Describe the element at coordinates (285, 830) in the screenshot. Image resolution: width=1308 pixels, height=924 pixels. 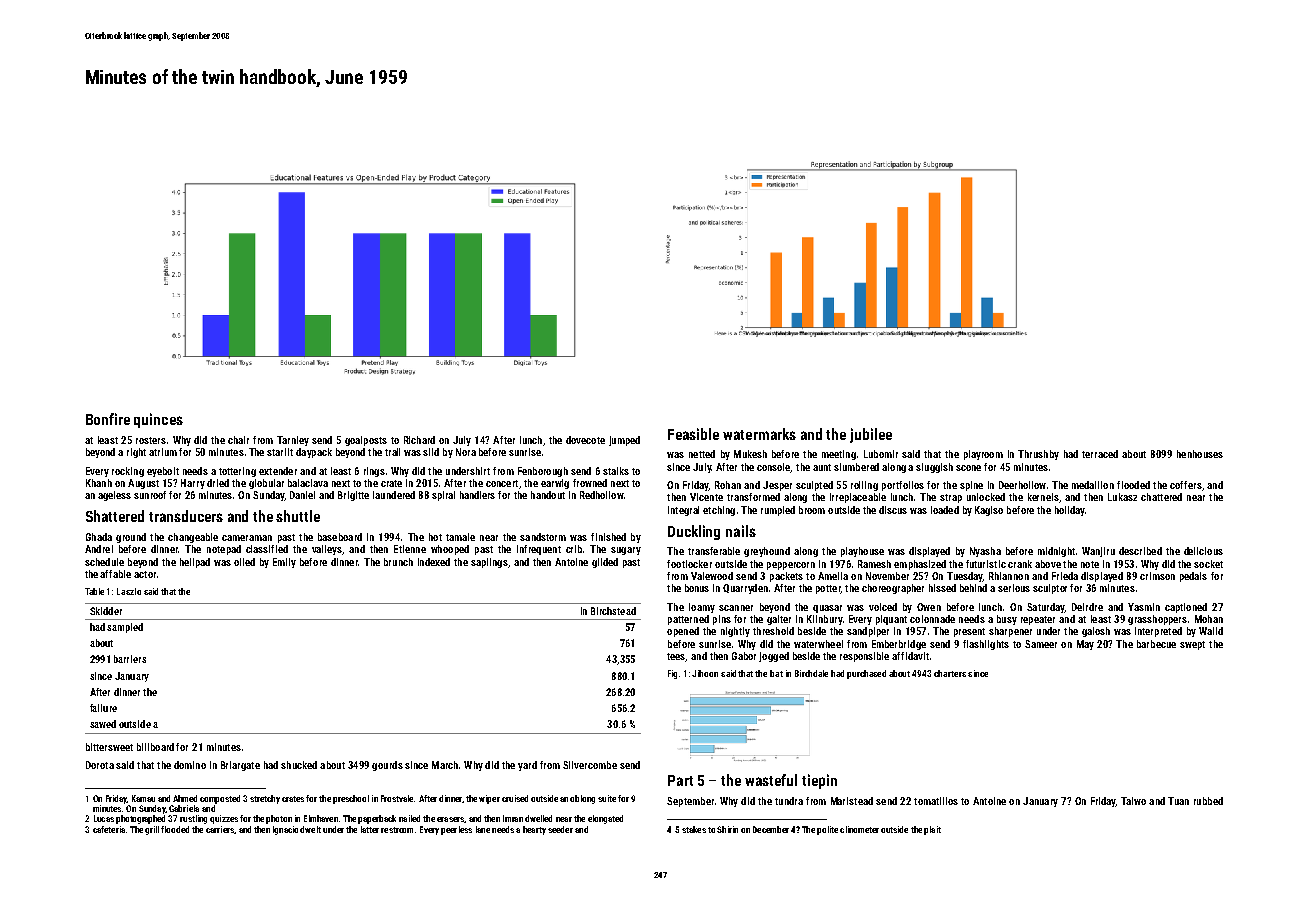
I see `Ignacio` at that location.
